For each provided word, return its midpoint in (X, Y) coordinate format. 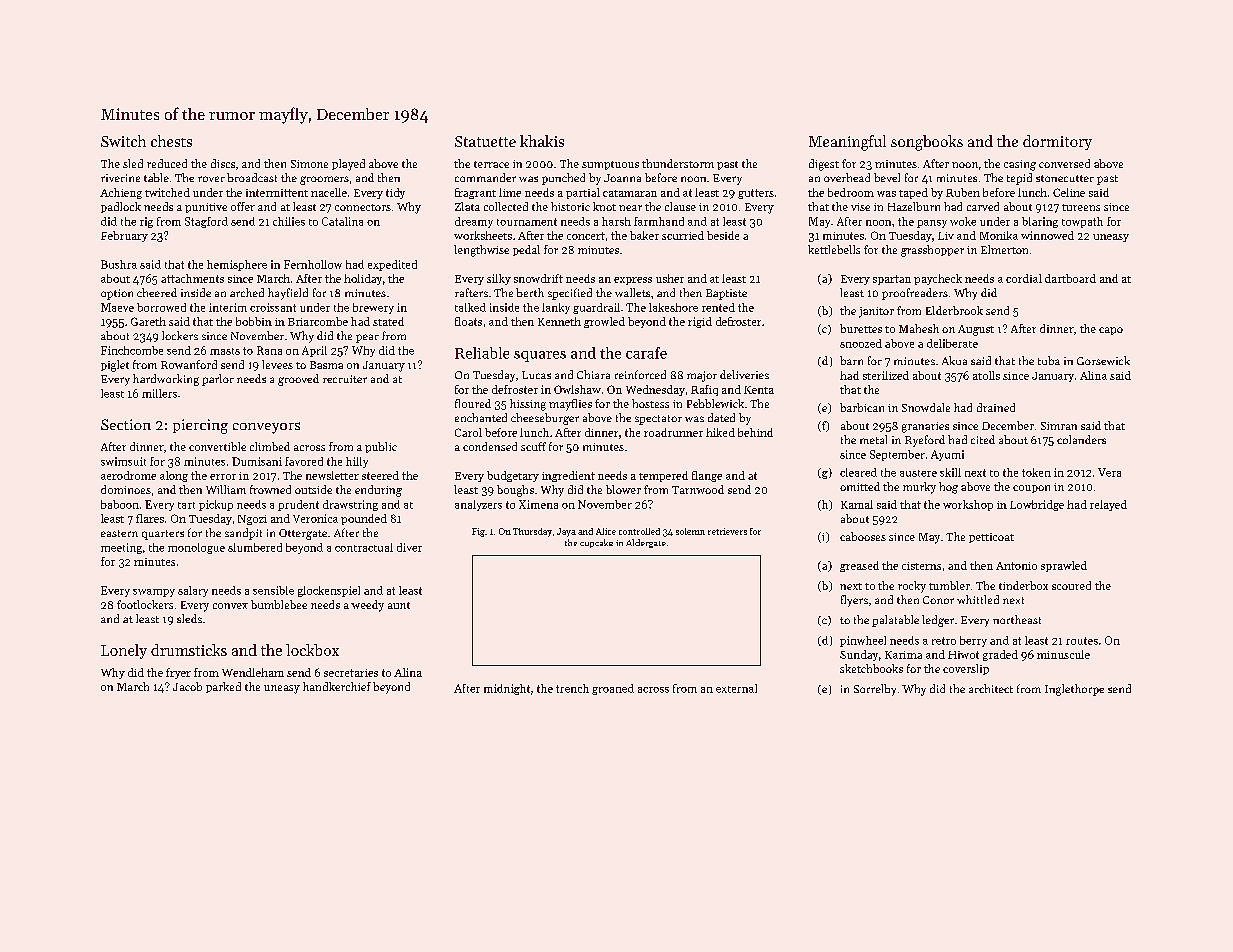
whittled (978, 599)
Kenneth (559, 321)
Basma (326, 365)
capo (1111, 331)
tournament (527, 222)
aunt (399, 605)
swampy (154, 593)
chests (171, 141)
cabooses (863, 536)
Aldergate (646, 543)
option (117, 294)
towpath (1082, 222)
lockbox (312, 650)
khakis (542, 141)
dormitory (1057, 142)
